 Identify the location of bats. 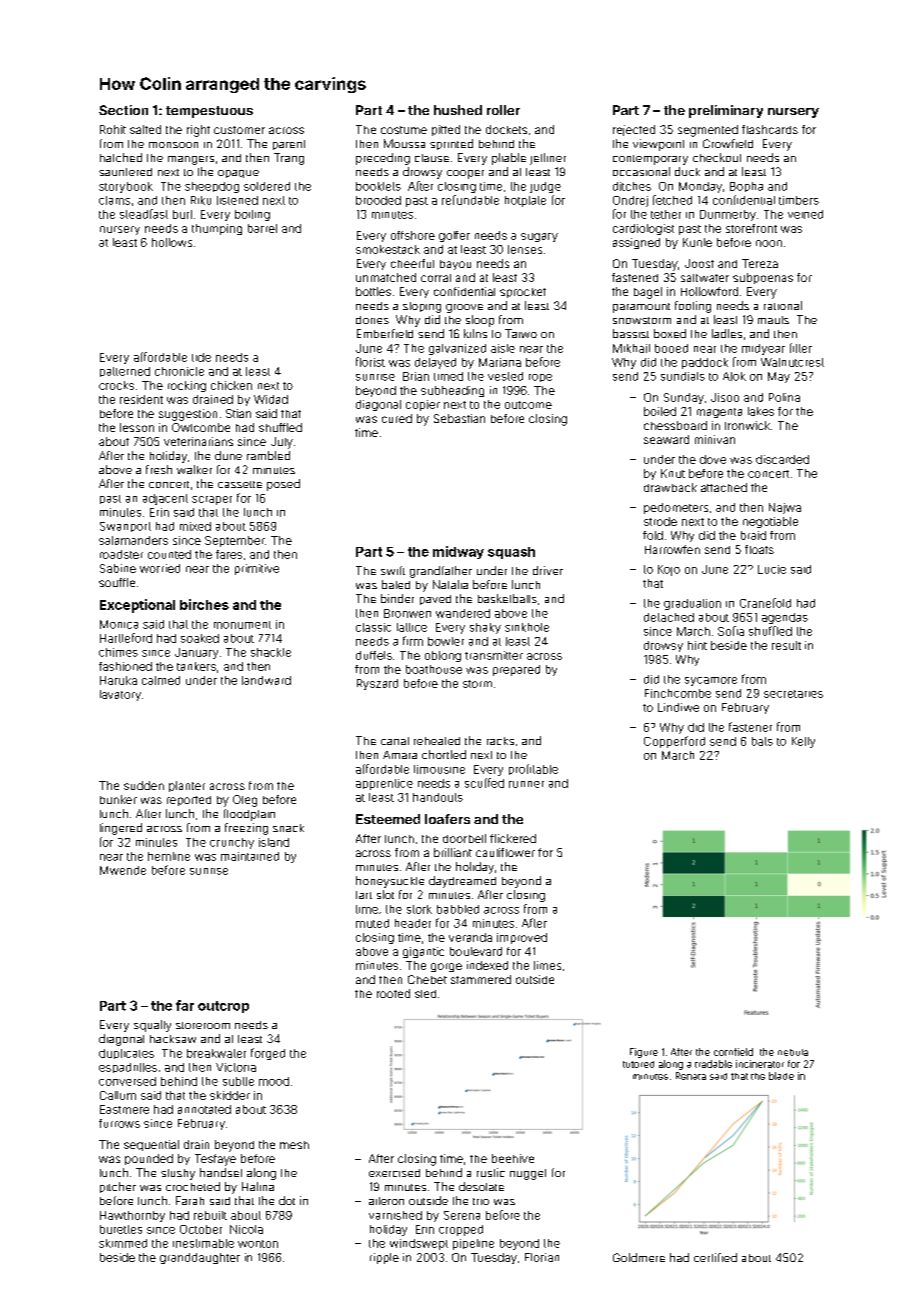
(762, 741).
